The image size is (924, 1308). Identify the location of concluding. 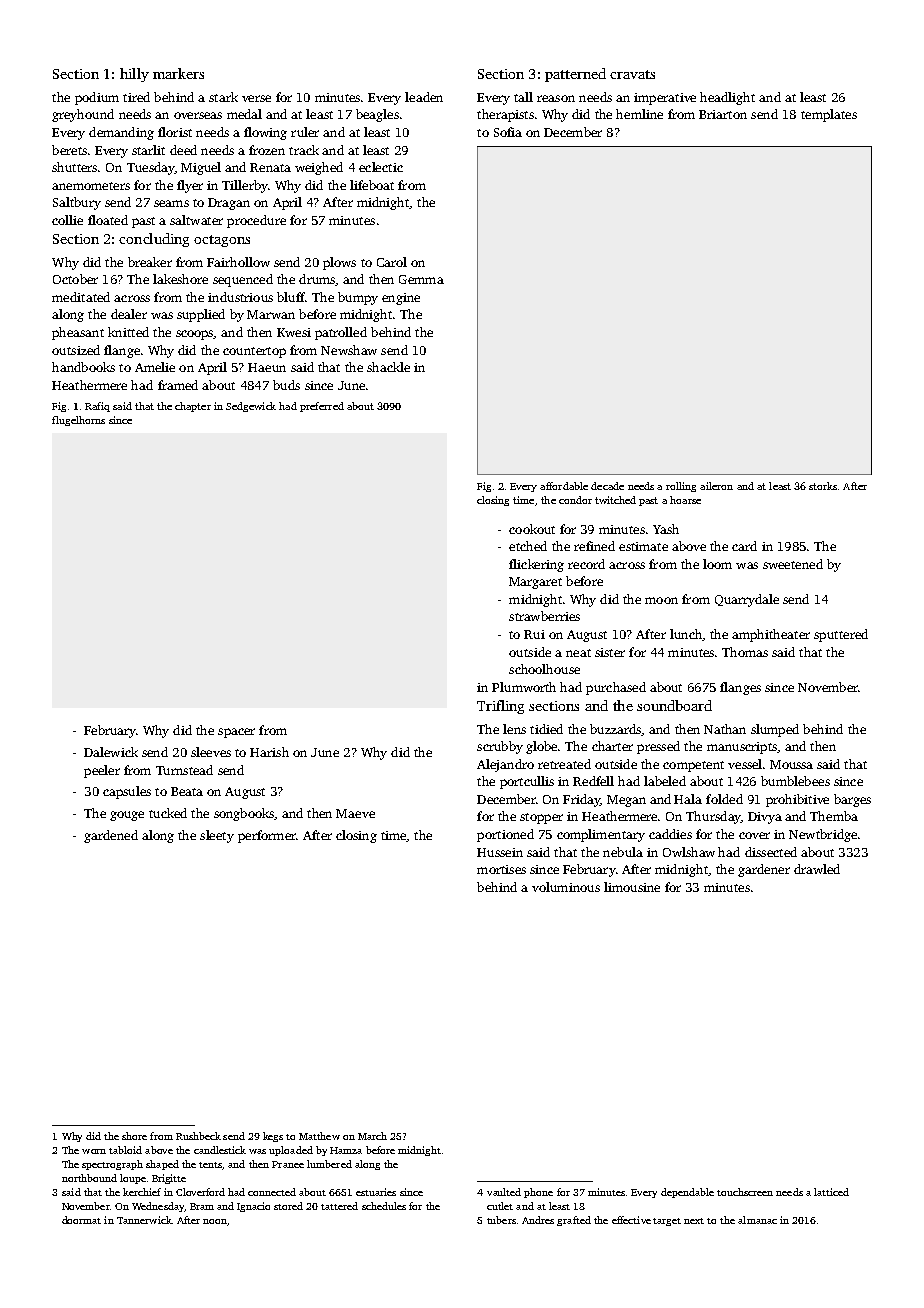
(154, 240).
